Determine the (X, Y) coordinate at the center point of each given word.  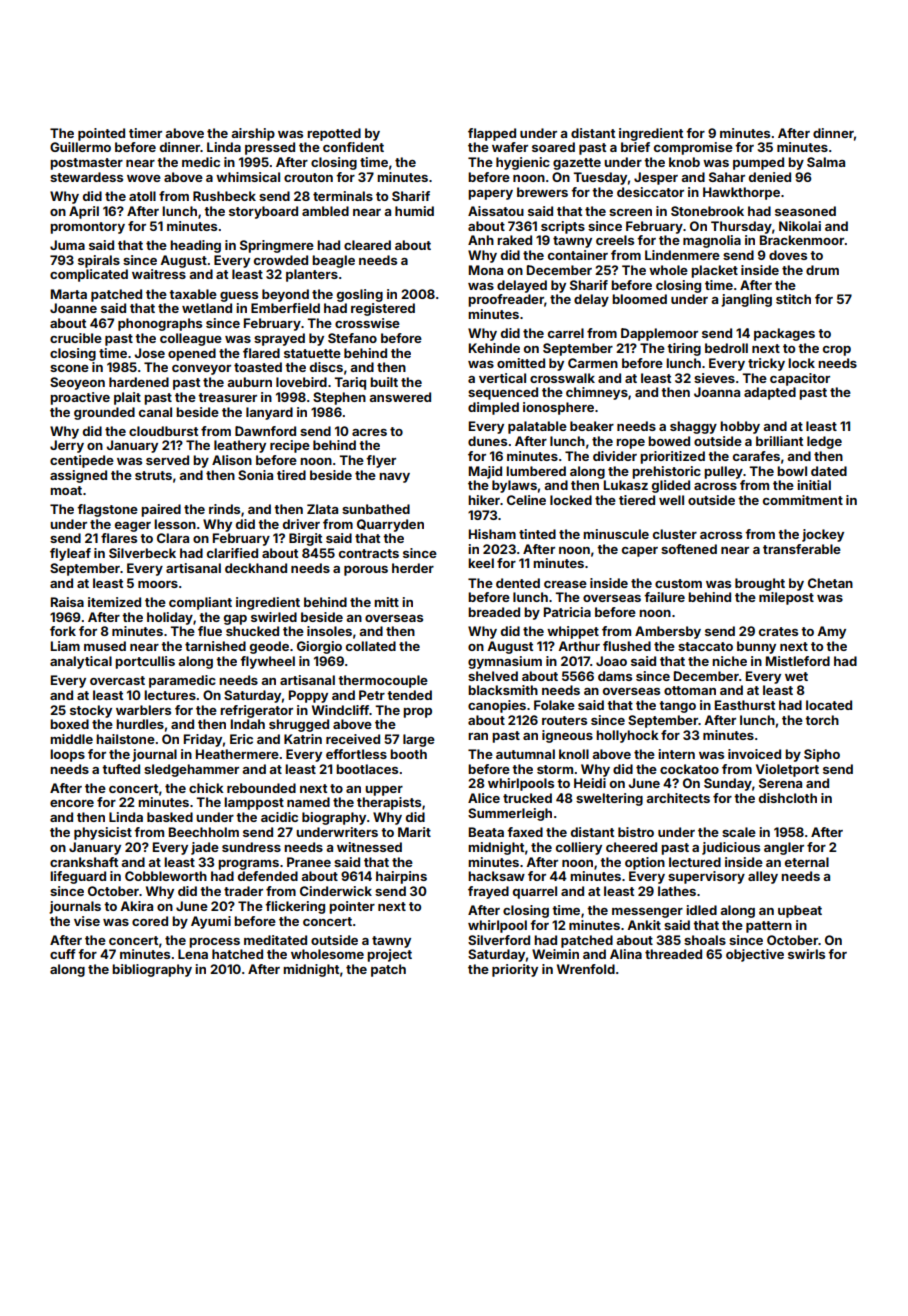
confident (353, 147)
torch (822, 720)
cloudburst (163, 431)
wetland (207, 308)
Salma (826, 162)
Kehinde (494, 348)
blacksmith (503, 690)
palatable (537, 427)
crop (837, 351)
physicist (103, 833)
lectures (170, 695)
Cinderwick (336, 891)
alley (763, 877)
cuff (63, 954)
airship (253, 134)
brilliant (779, 441)
